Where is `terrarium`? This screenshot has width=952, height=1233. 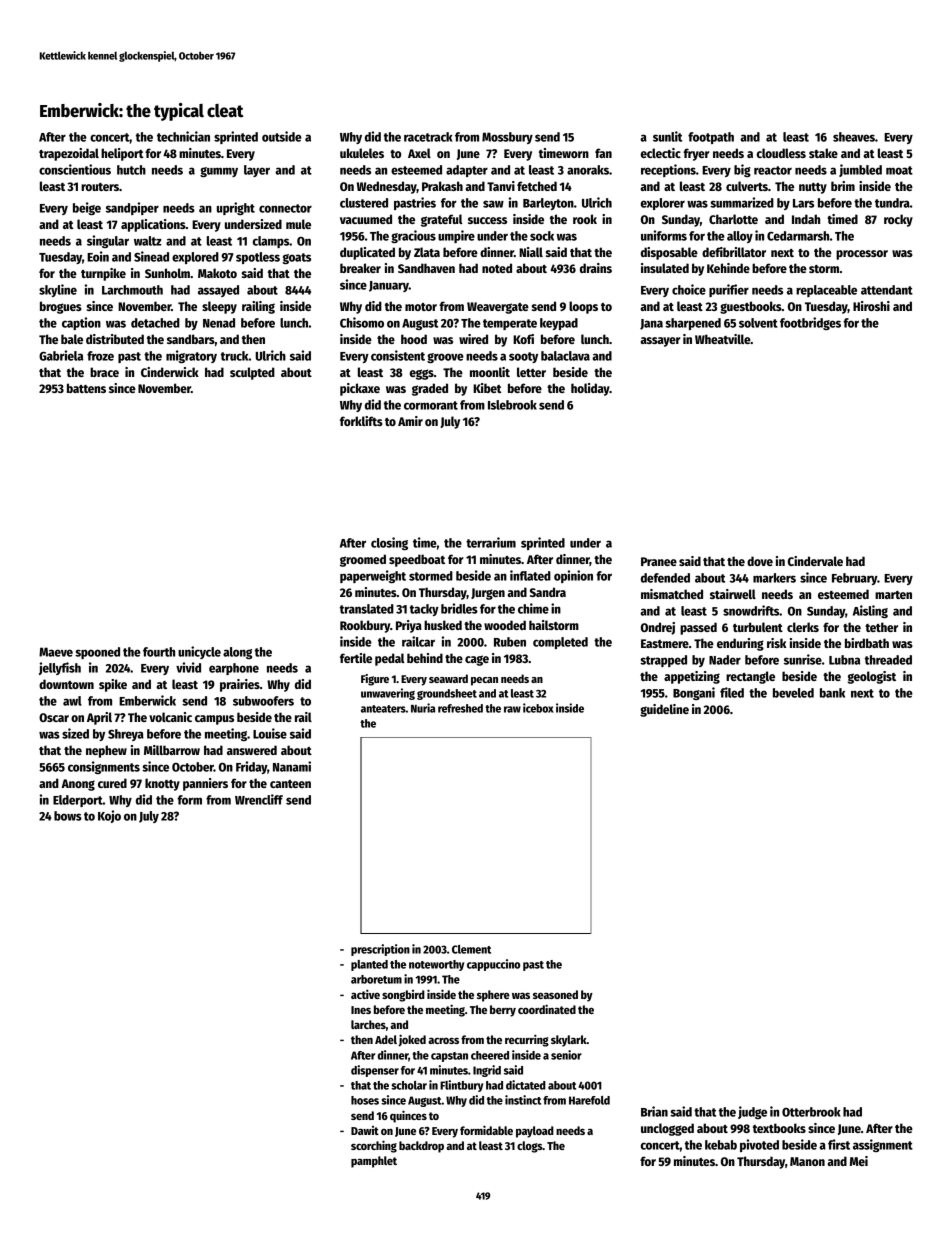 terrarium is located at coordinates (491, 542).
